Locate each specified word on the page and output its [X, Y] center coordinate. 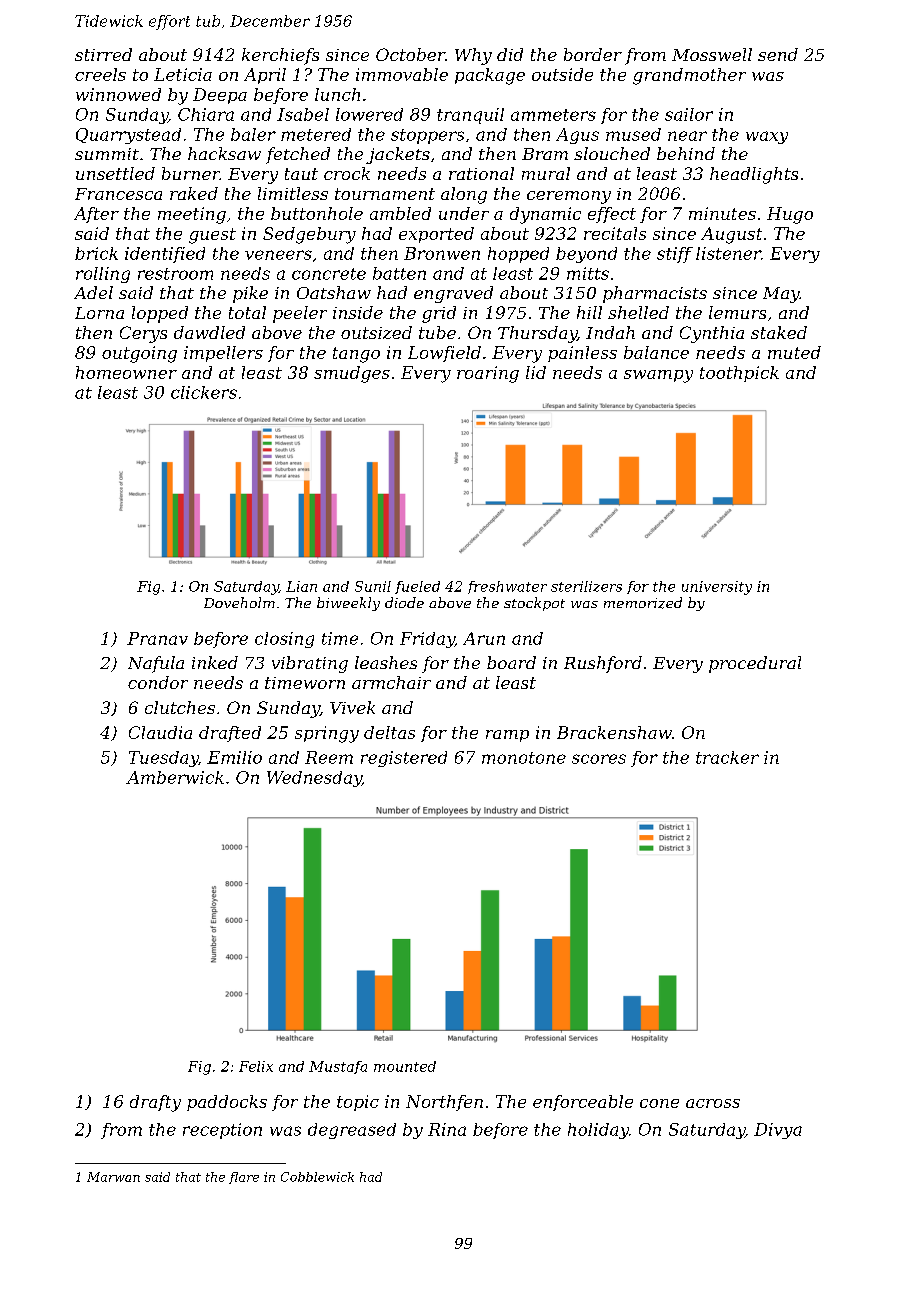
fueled [417, 587]
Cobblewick [317, 1177]
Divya [778, 1131]
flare [244, 1178]
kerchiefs [280, 56]
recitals [615, 233]
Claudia [160, 732]
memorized [643, 603]
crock [347, 173]
